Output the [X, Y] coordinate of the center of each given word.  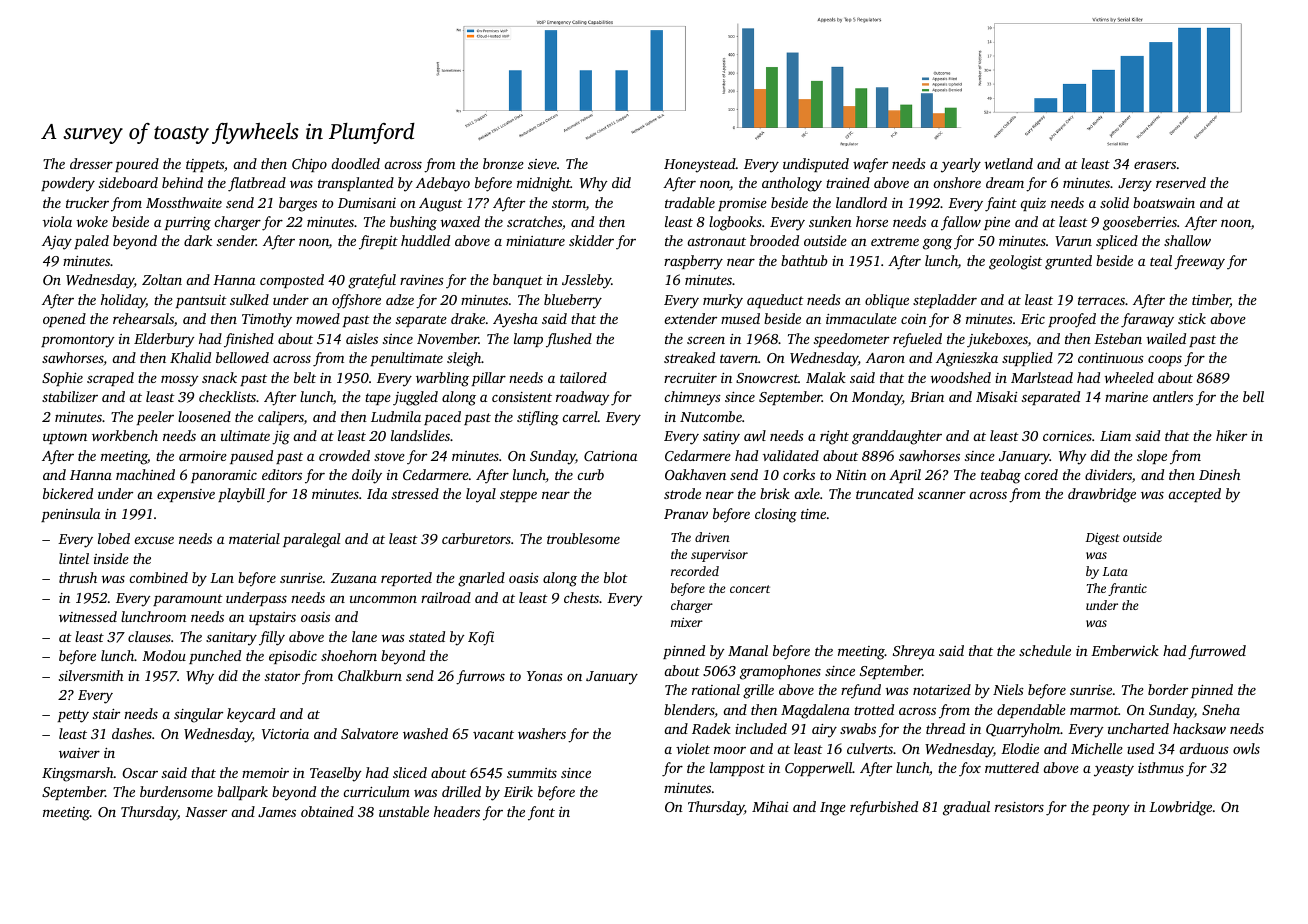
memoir [265, 773]
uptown [65, 438]
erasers [1155, 165]
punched [215, 657]
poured [137, 165]
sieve [542, 164]
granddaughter [897, 437]
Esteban [1118, 338]
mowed [318, 318]
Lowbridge [1180, 808]
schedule [1045, 650]
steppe [518, 496]
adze [400, 299]
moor [730, 750]
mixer [687, 622]
